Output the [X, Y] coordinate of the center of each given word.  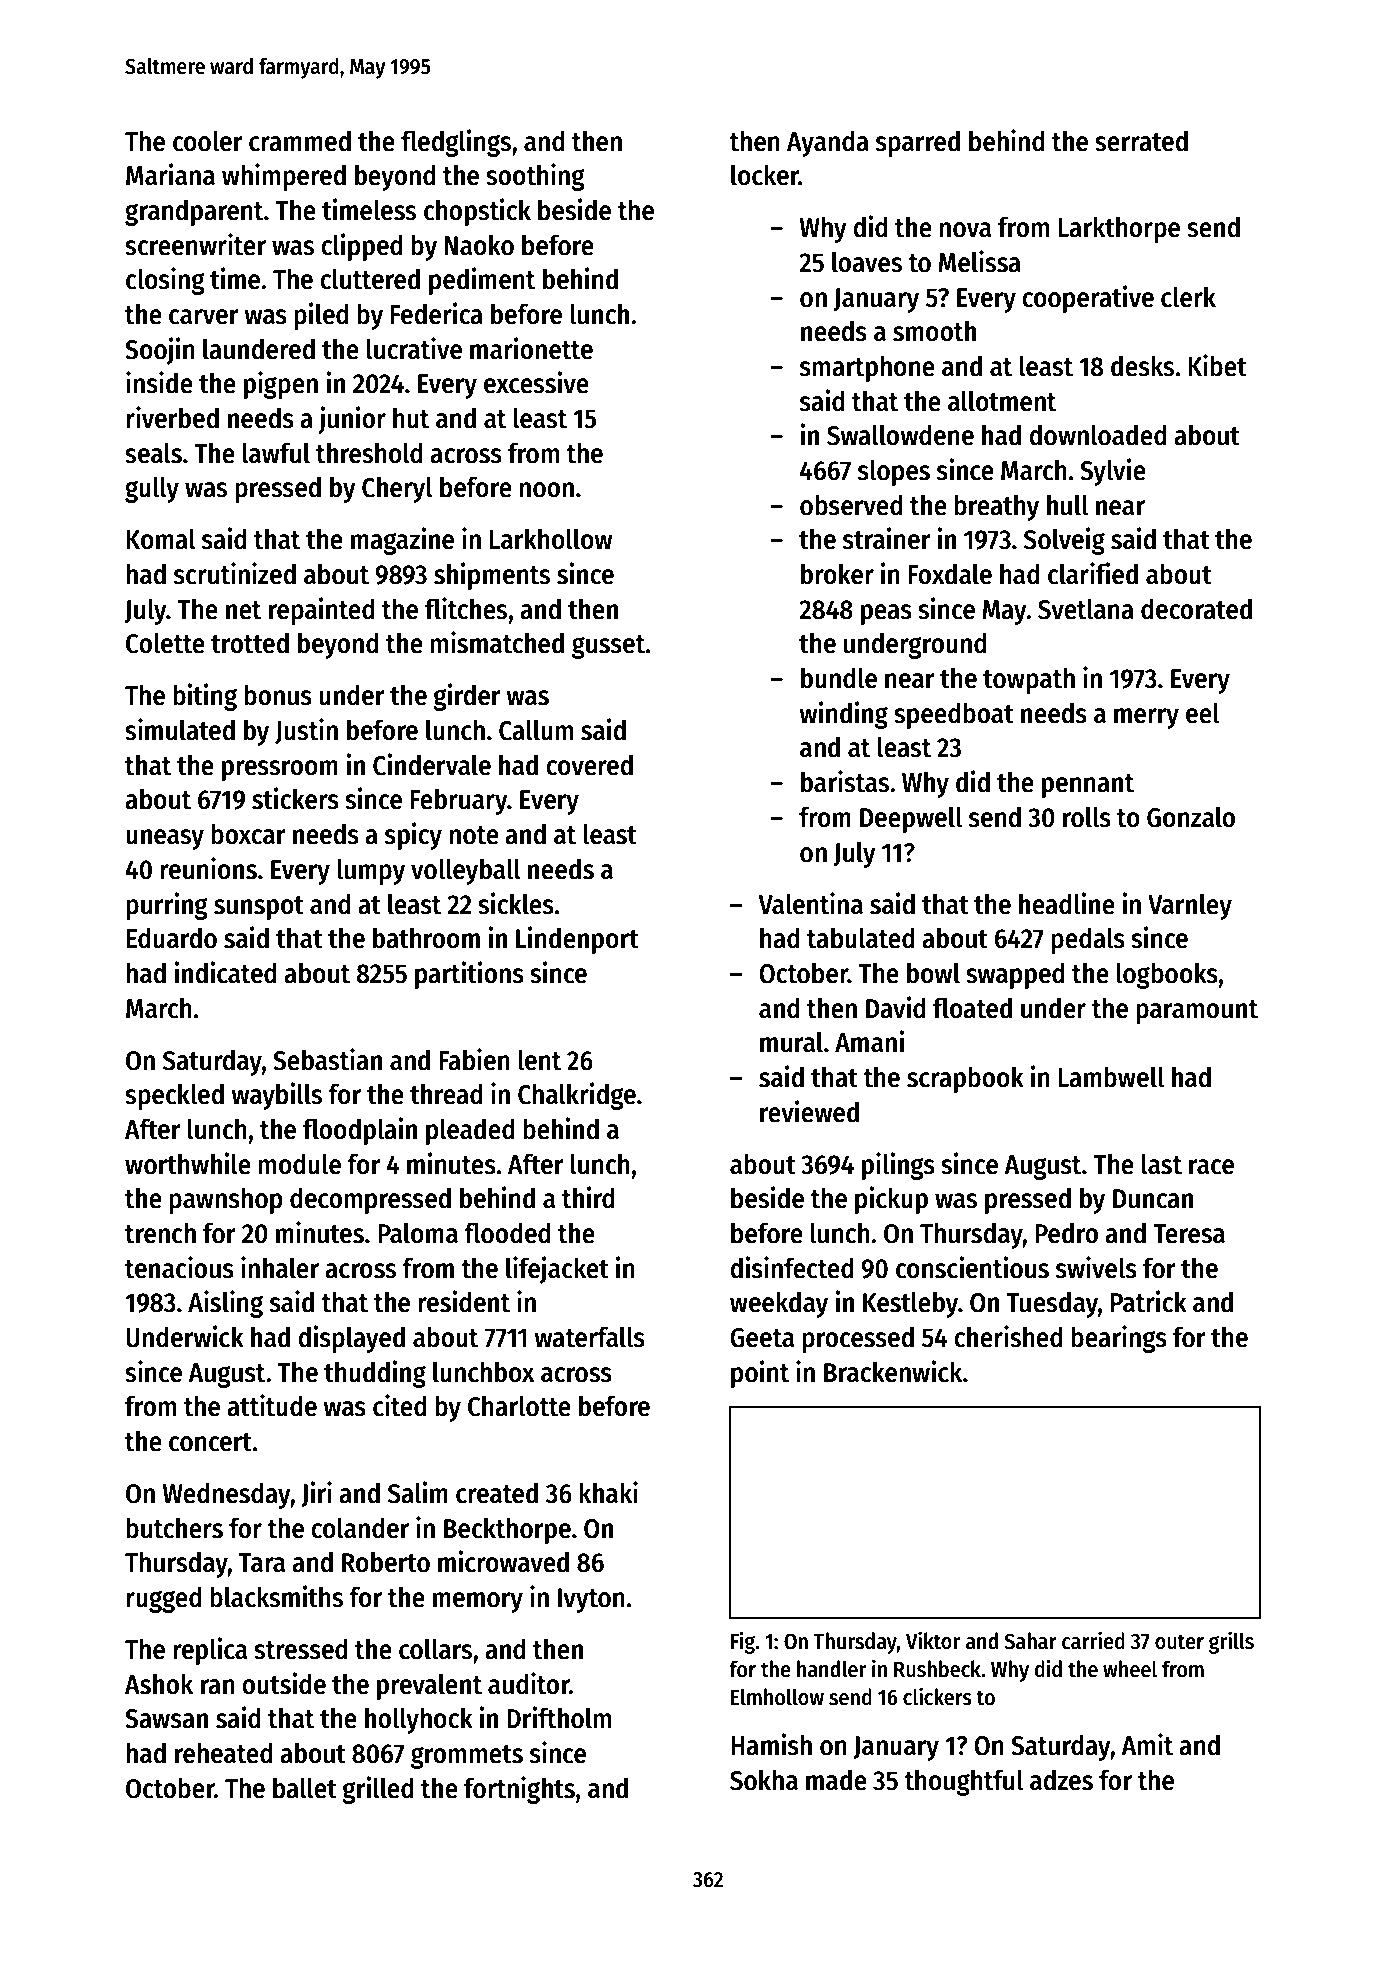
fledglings [456, 143]
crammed [300, 141]
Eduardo [172, 938]
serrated [1141, 141]
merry [1146, 718]
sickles [516, 903]
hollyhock [419, 1720]
